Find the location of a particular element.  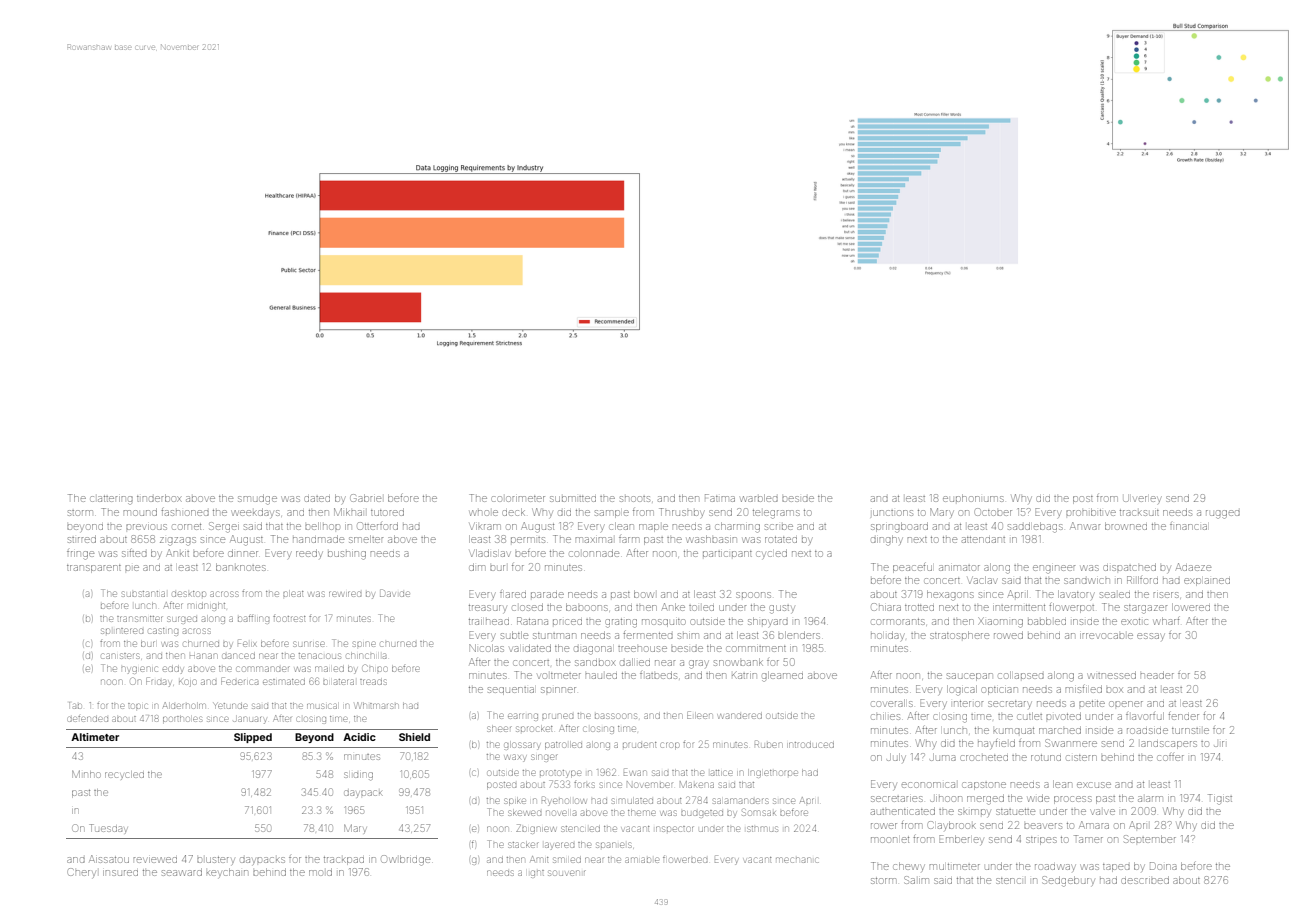

Minho is located at coordinates (86, 774).
